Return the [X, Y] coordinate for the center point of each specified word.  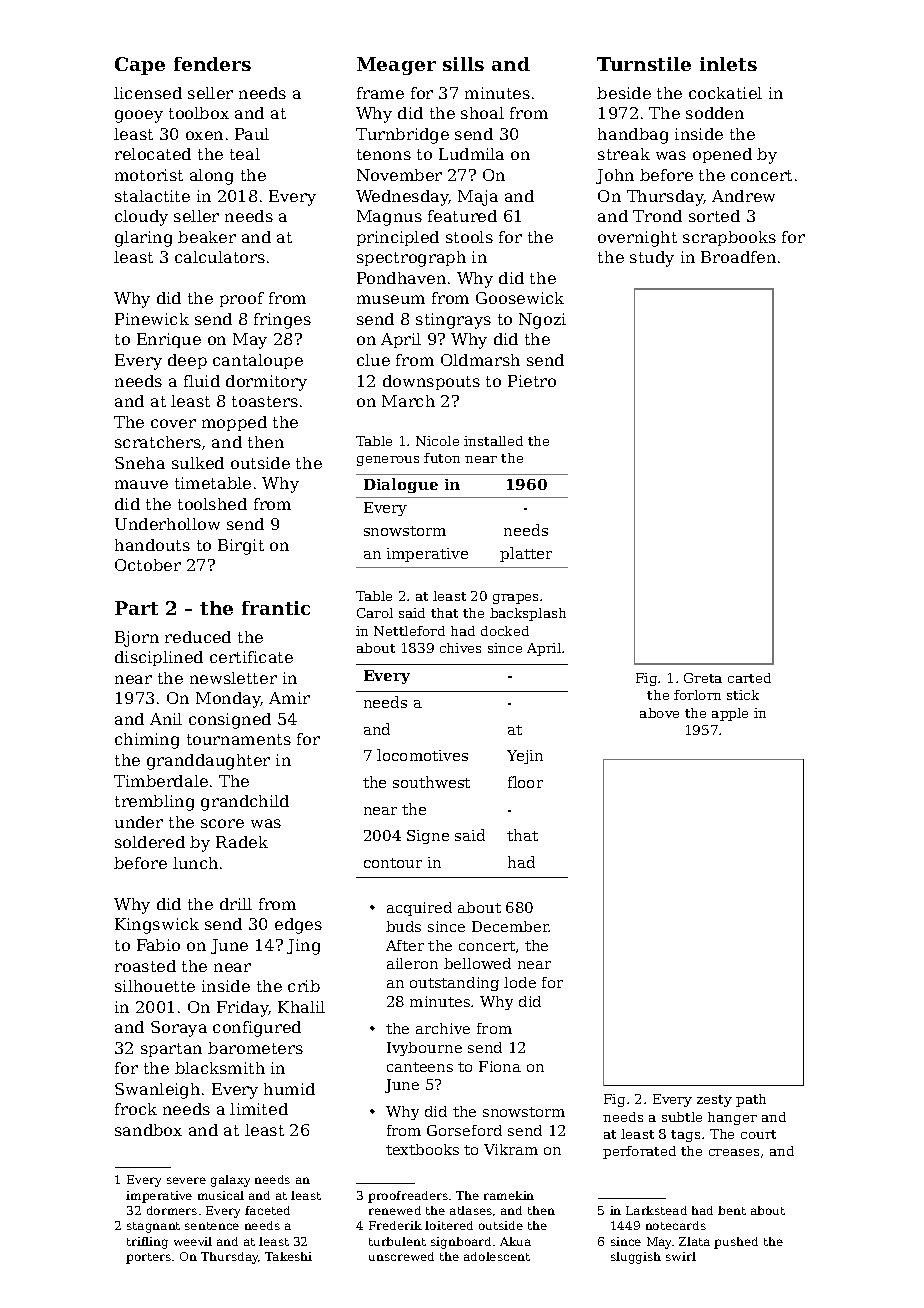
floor [525, 782]
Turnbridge [402, 136]
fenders [212, 64]
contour [393, 863]
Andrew [743, 196]
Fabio [158, 945]
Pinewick [152, 319]
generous [388, 461]
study [652, 259]
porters [148, 1258]
